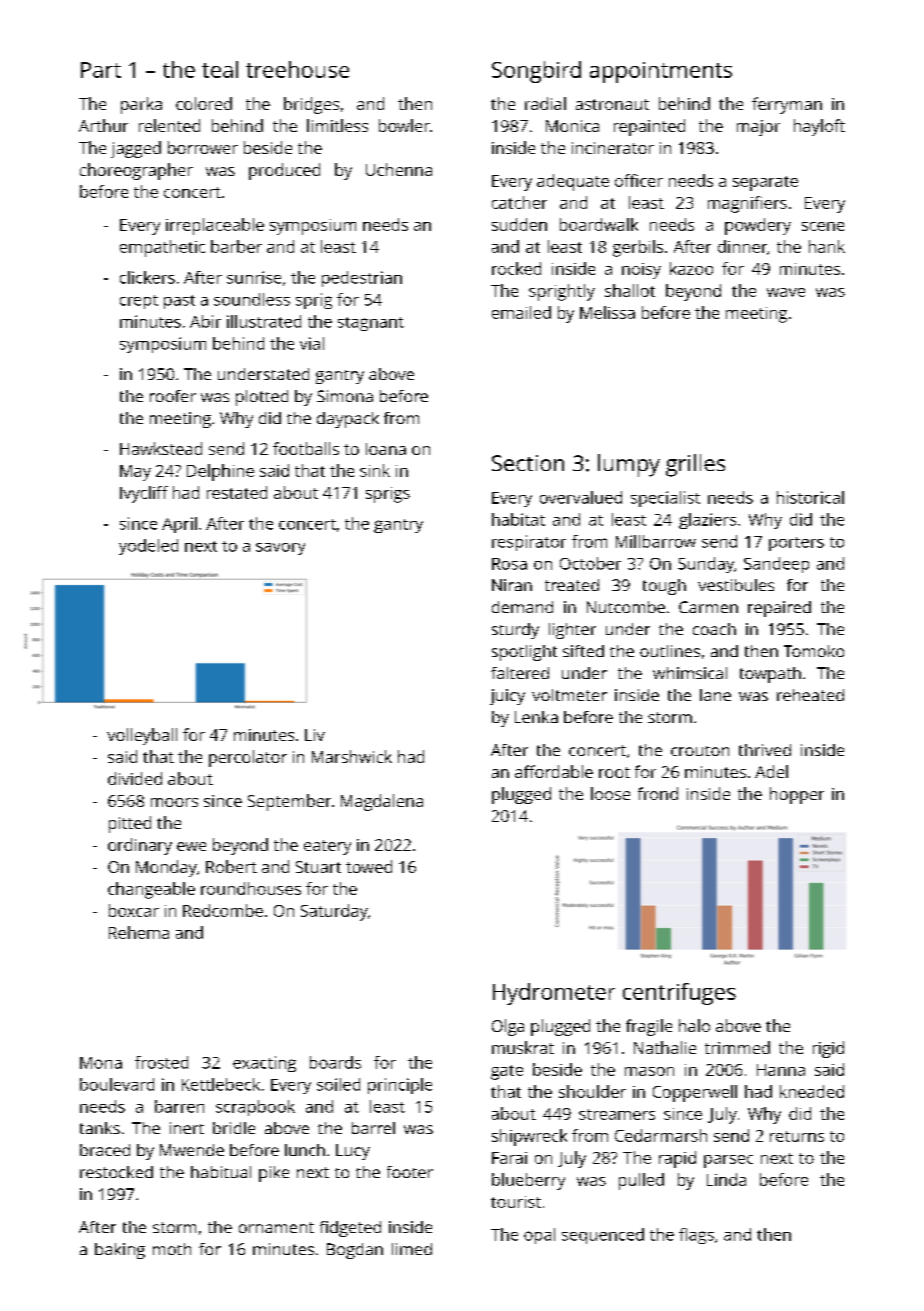  I want to click on empathetic, so click(162, 248).
